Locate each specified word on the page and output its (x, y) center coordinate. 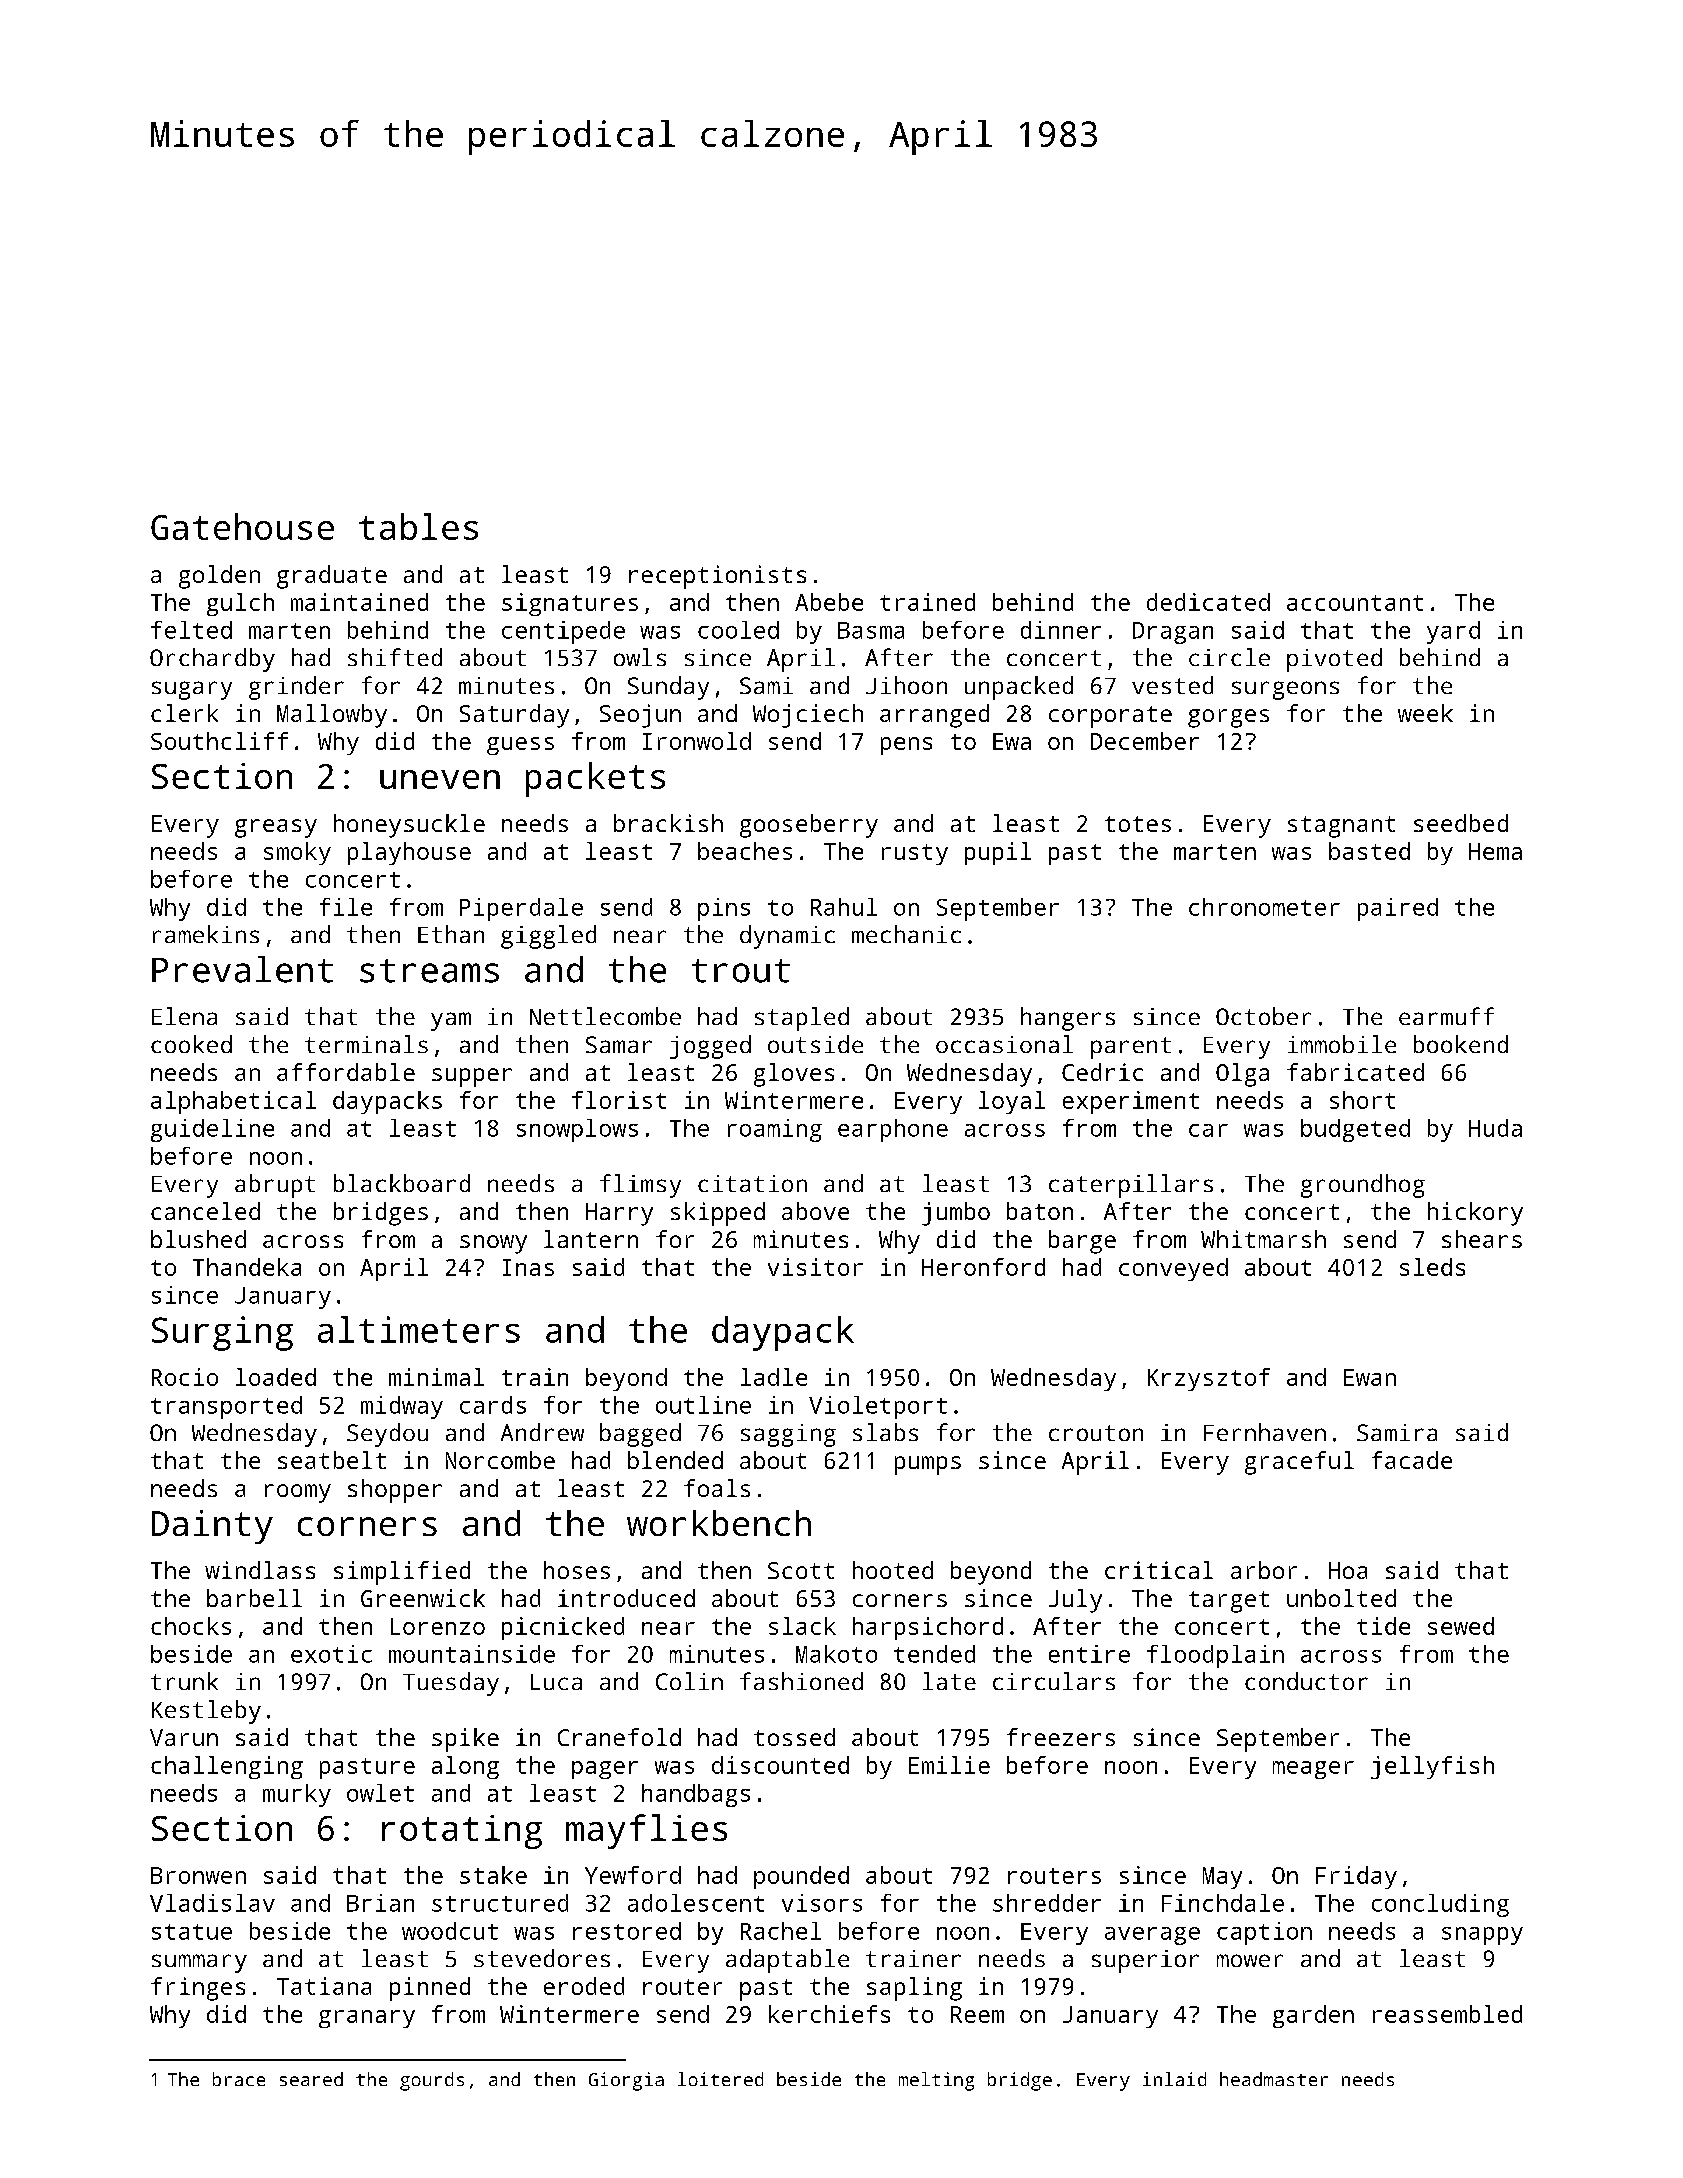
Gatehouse (242, 526)
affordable (346, 1072)
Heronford (983, 1267)
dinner (1061, 630)
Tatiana (324, 1986)
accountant (1355, 603)
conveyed (1173, 1269)
